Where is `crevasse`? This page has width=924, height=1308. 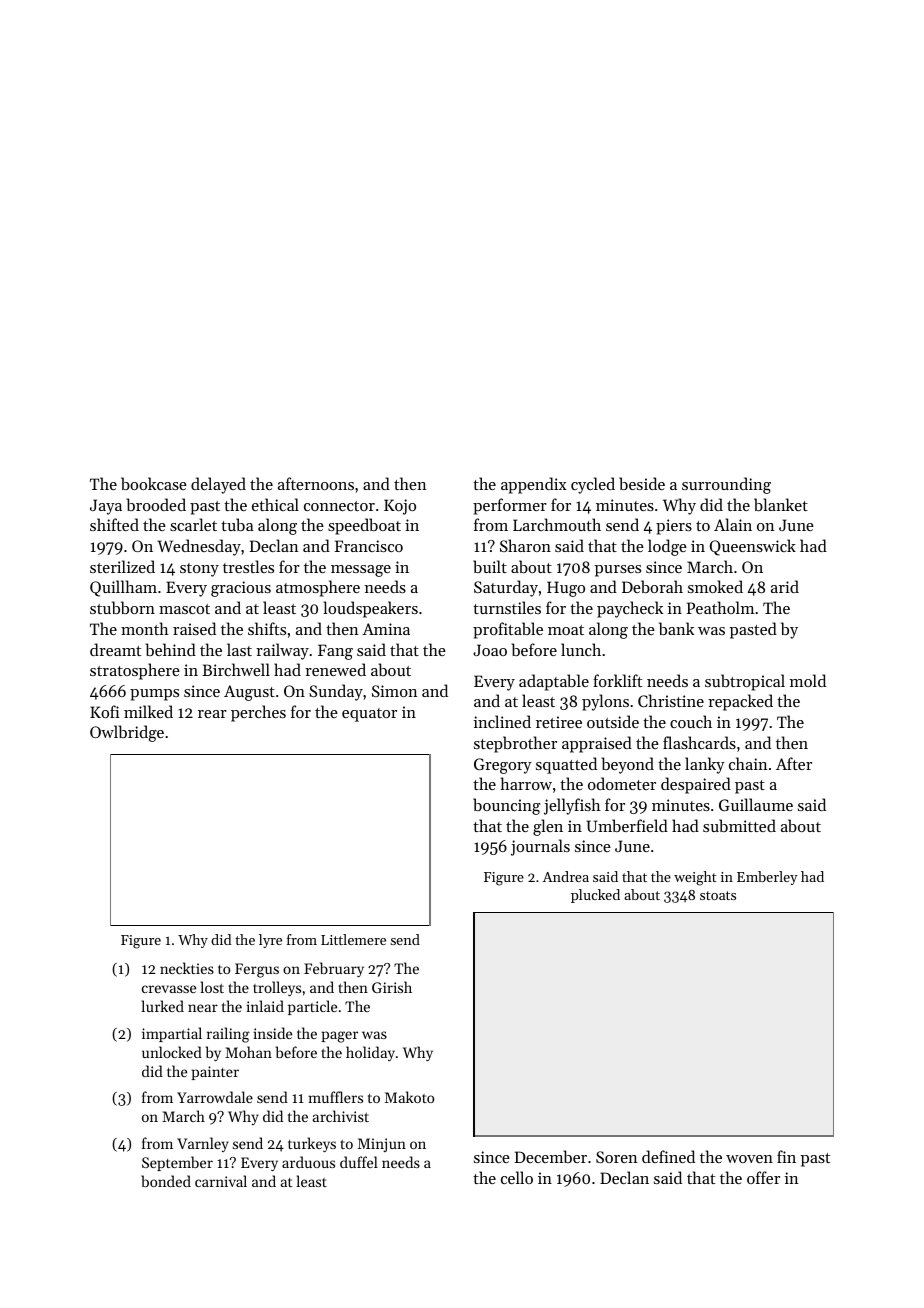 crevasse is located at coordinates (169, 989).
